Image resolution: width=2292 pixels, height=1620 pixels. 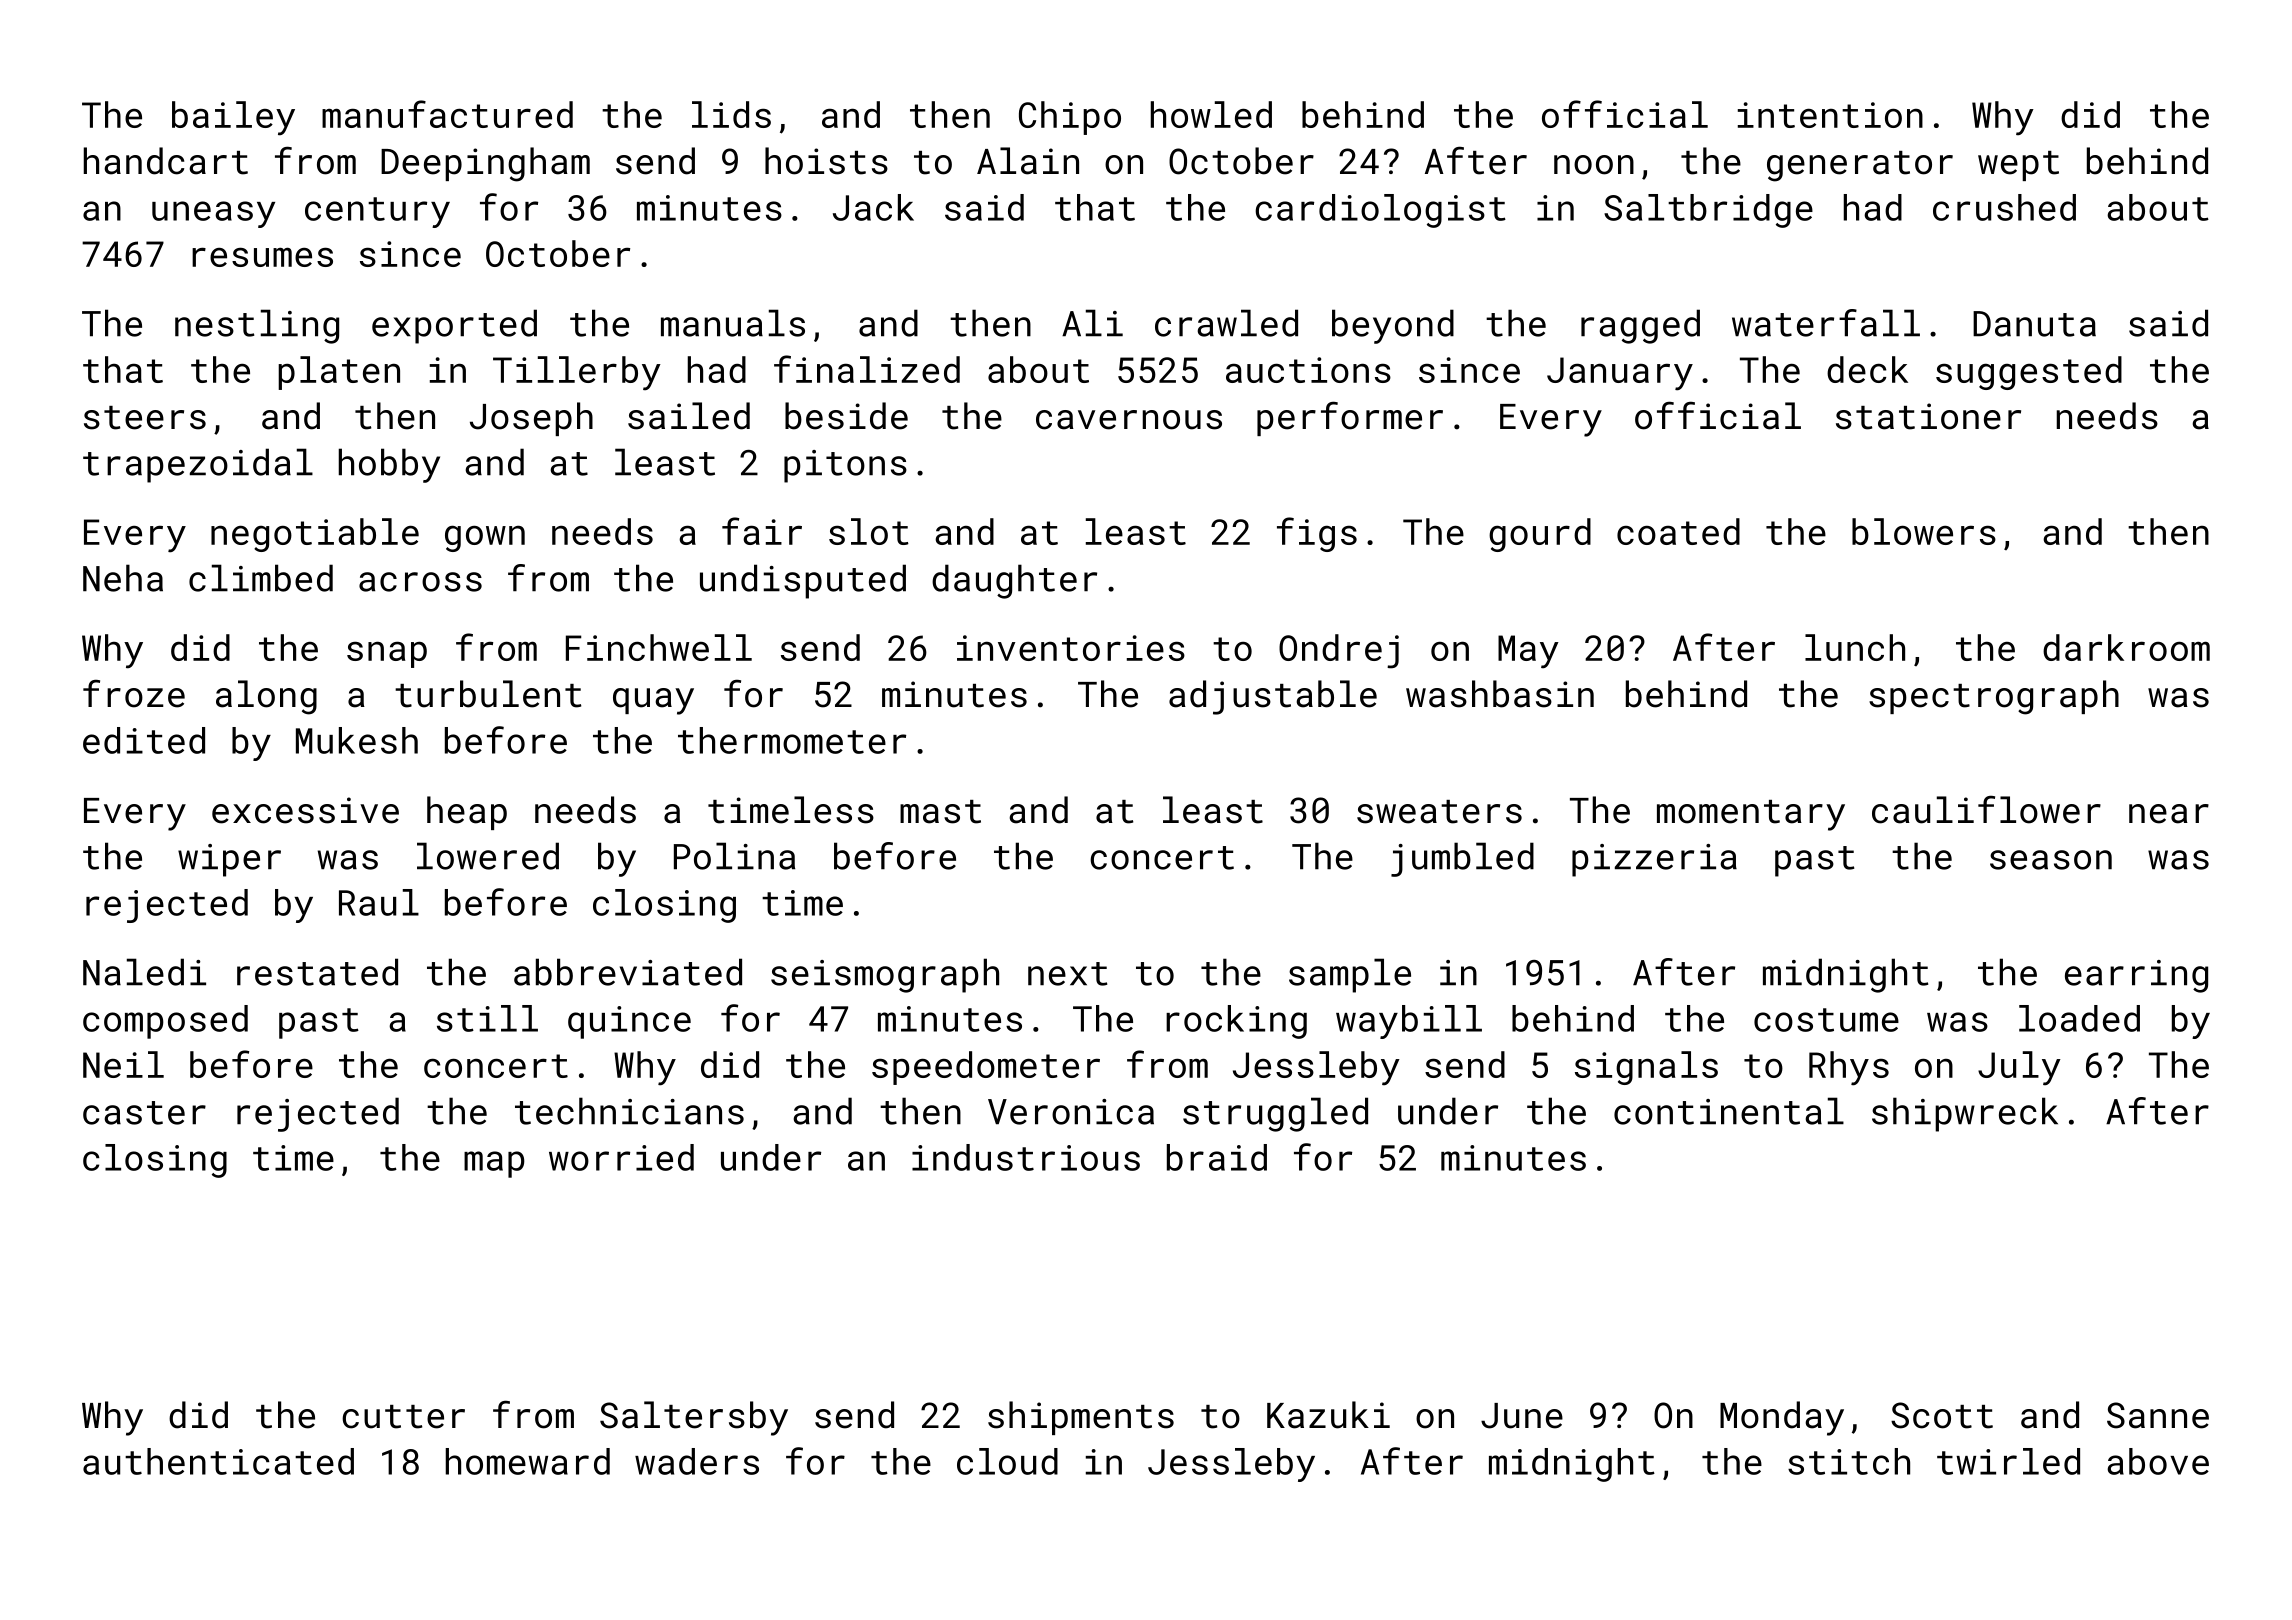 What do you see at coordinates (2158, 1415) in the screenshot?
I see `Sanne` at bounding box center [2158, 1415].
